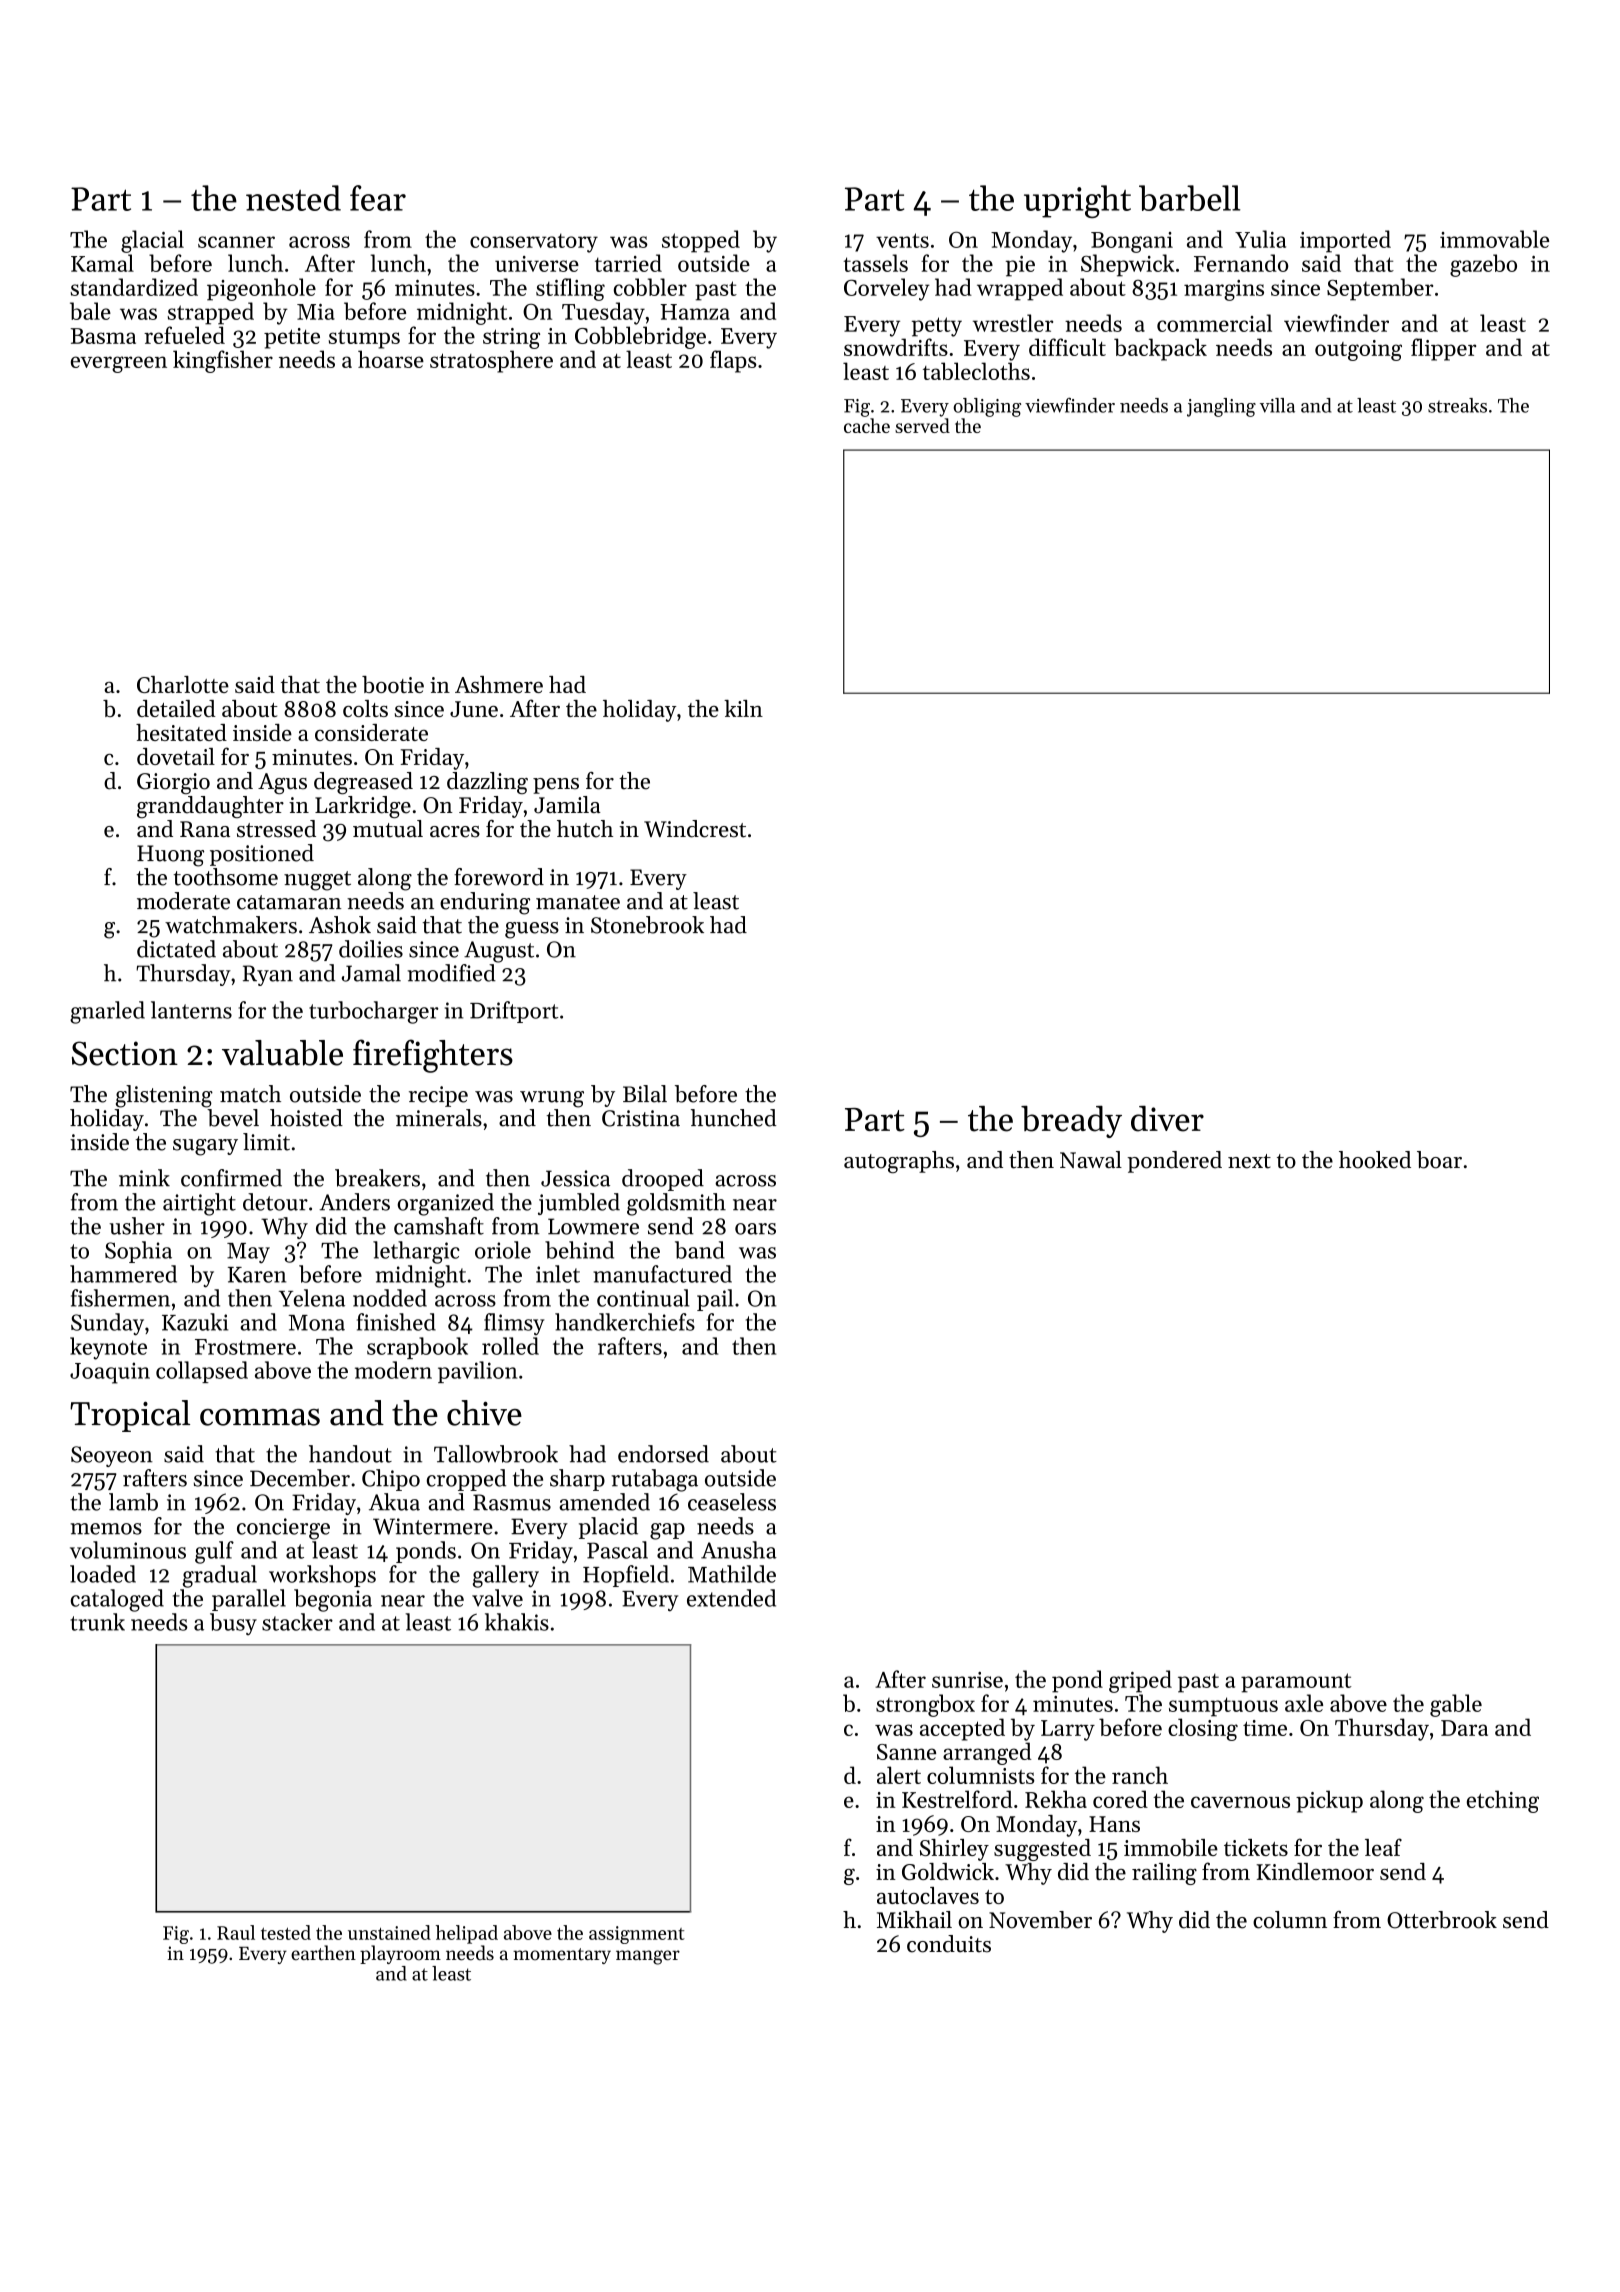 Image resolution: width=1620 pixels, height=2292 pixels. I want to click on tested, so click(286, 1932).
